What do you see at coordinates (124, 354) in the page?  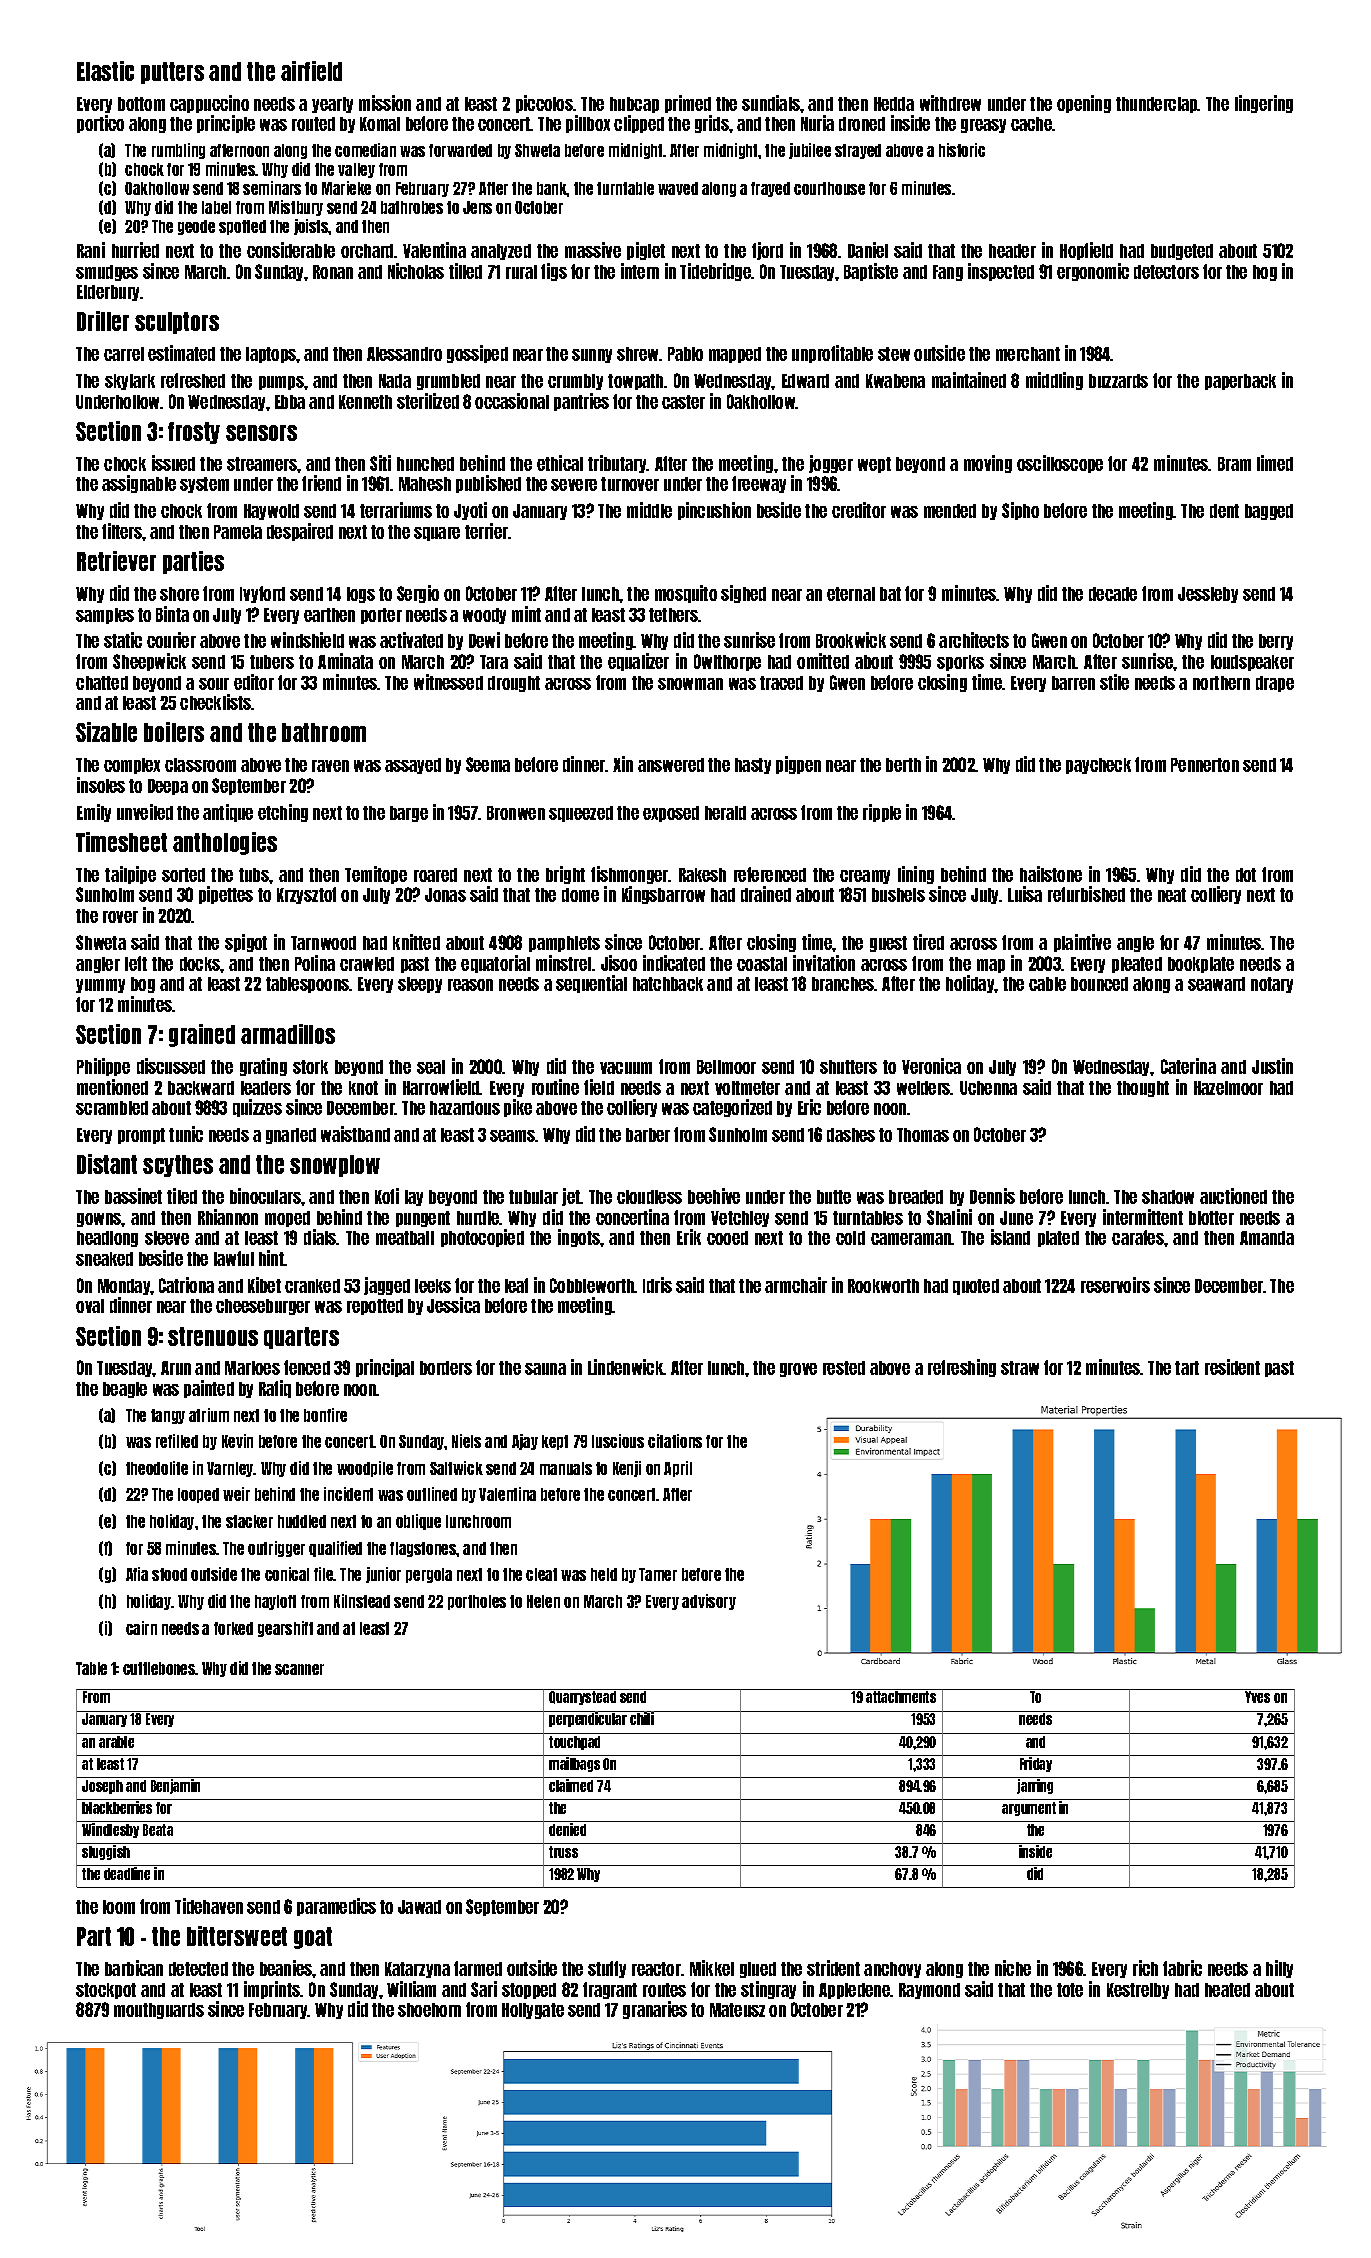 I see `carrel` at bounding box center [124, 354].
